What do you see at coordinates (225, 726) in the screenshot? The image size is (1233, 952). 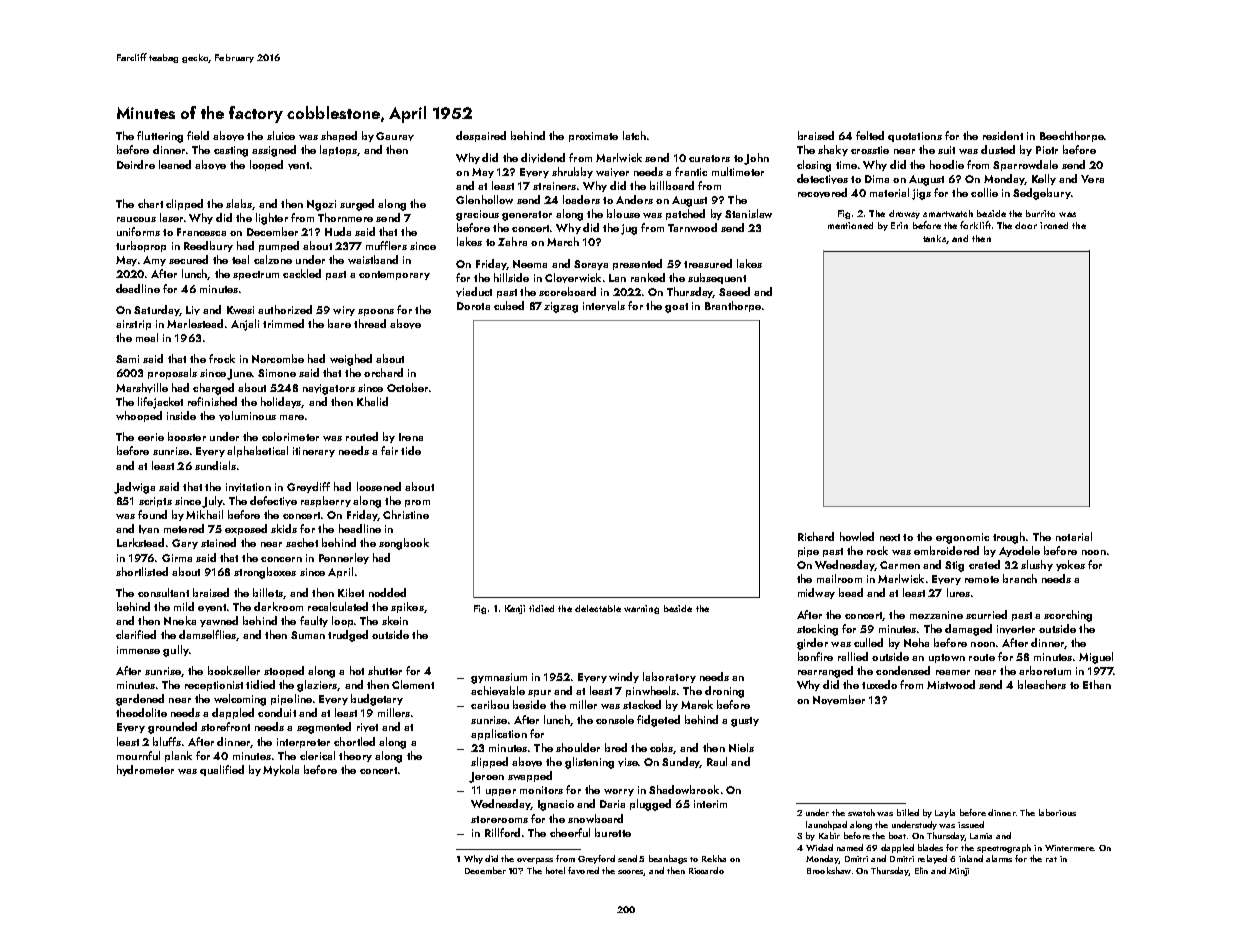 I see `storefront` at bounding box center [225, 726].
